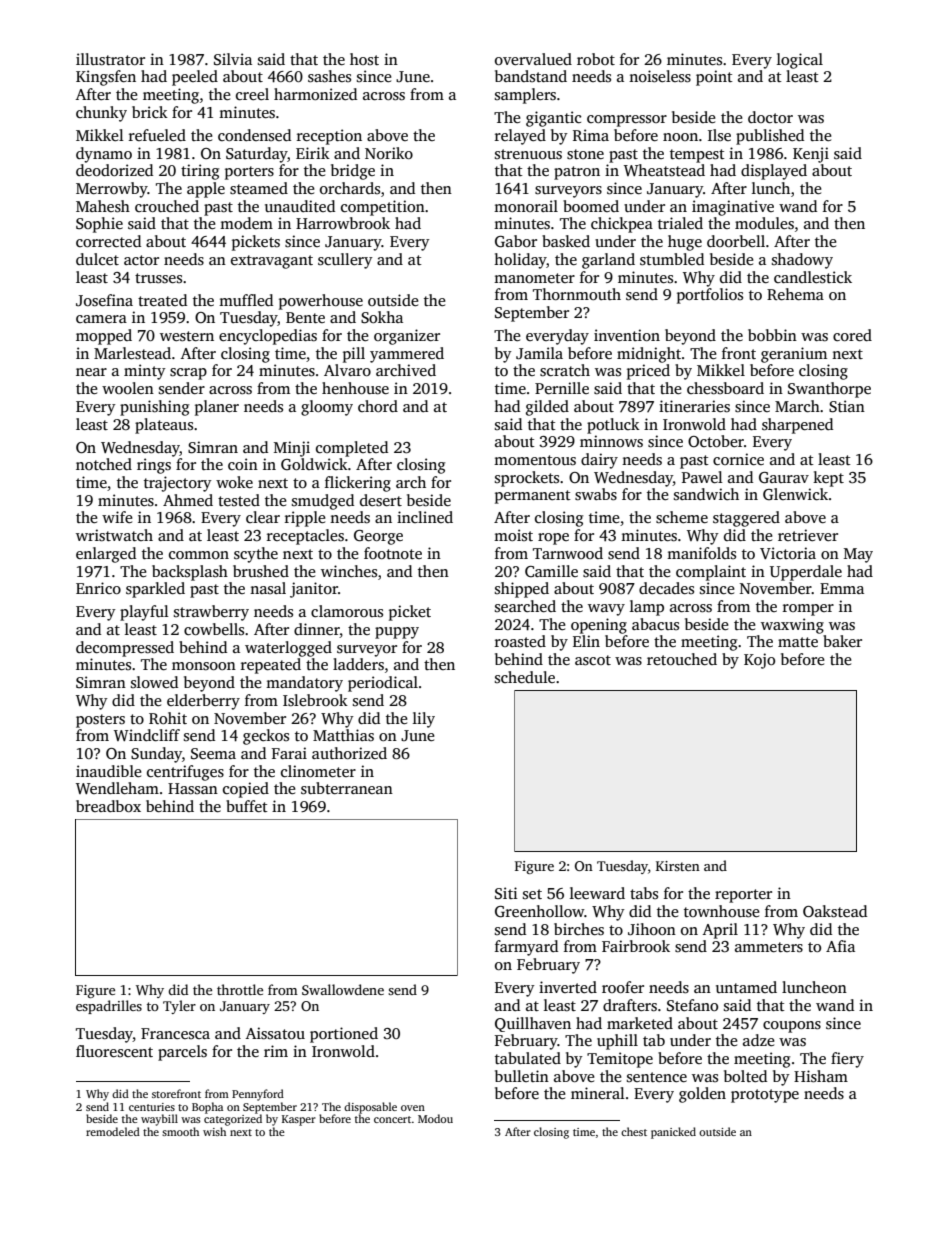 This document has height=1233, width=952. What do you see at coordinates (795, 294) in the document?
I see `Rehema` at bounding box center [795, 294].
